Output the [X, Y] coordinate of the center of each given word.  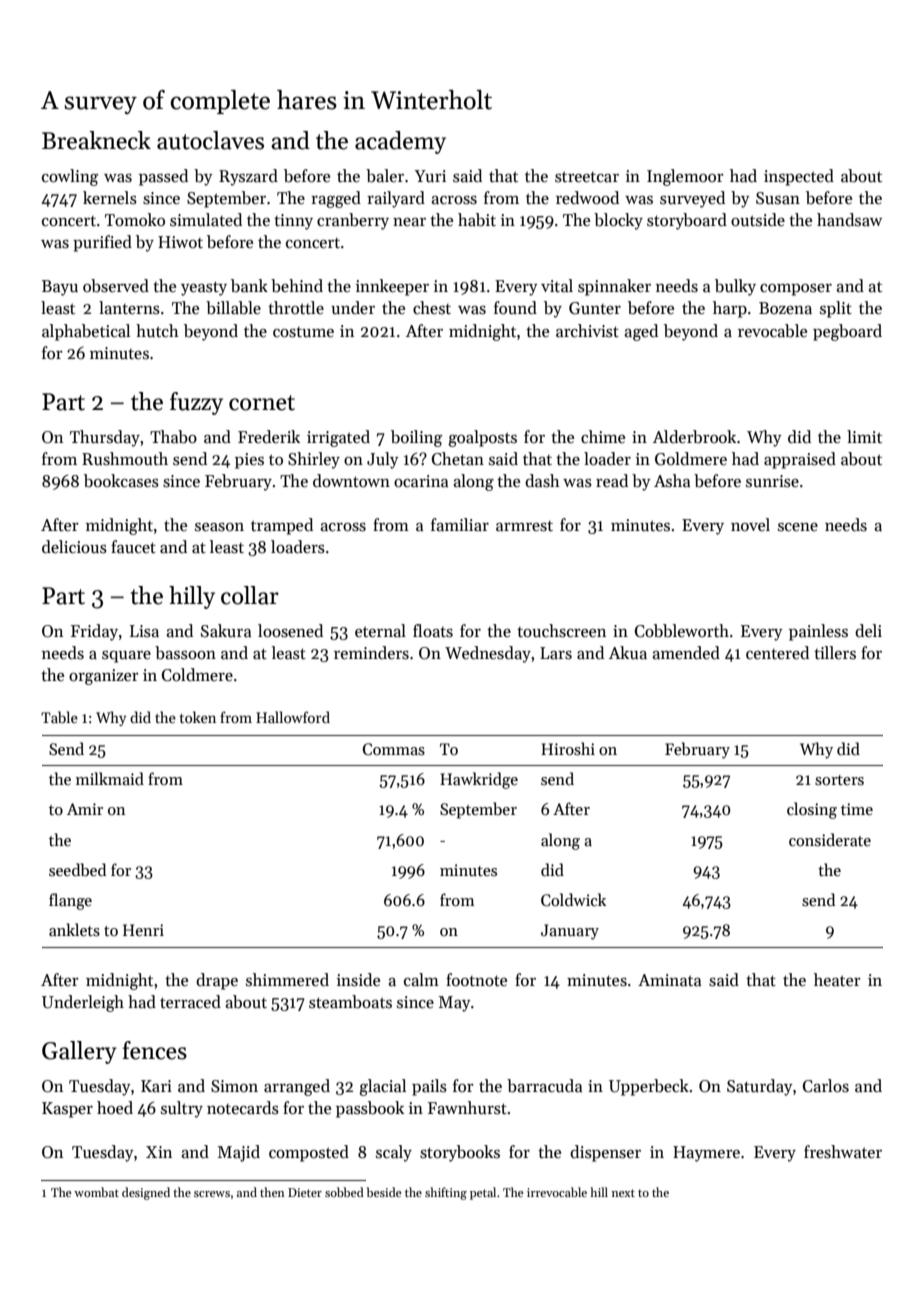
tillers [835, 653]
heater [837, 980]
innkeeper [392, 287]
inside [358, 980]
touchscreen [561, 631]
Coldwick [573, 899]
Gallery [79, 1052]
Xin [159, 1152]
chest [432, 308]
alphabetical [86, 332]
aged [641, 332]
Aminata [669, 980]
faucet [133, 547]
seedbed [77, 870]
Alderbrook [694, 437]
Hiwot [180, 242]
